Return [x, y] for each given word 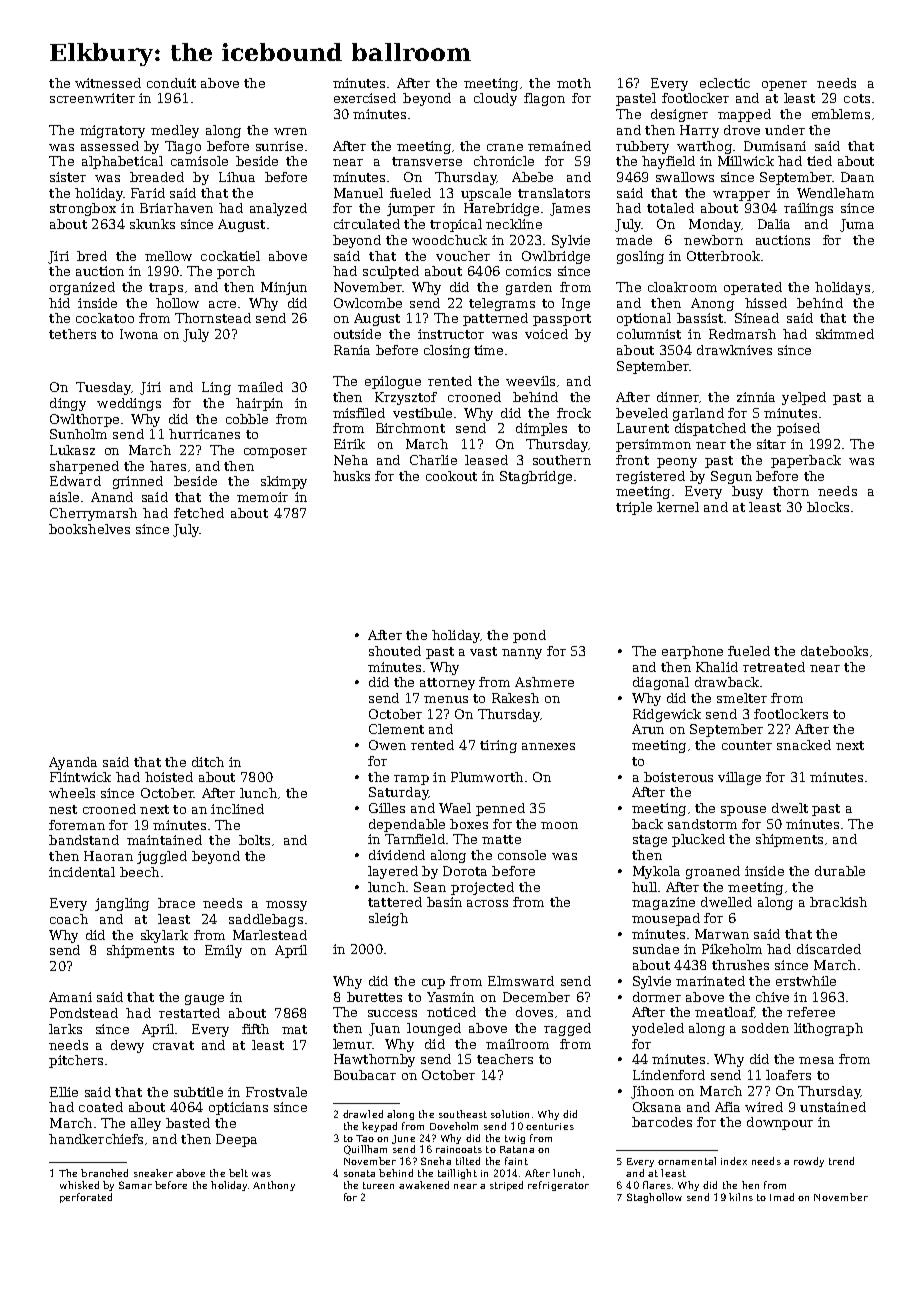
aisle [64, 497]
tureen [378, 1185]
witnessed [108, 83]
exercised [365, 98]
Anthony [274, 1186]
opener [784, 86]
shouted [395, 651]
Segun [731, 477]
